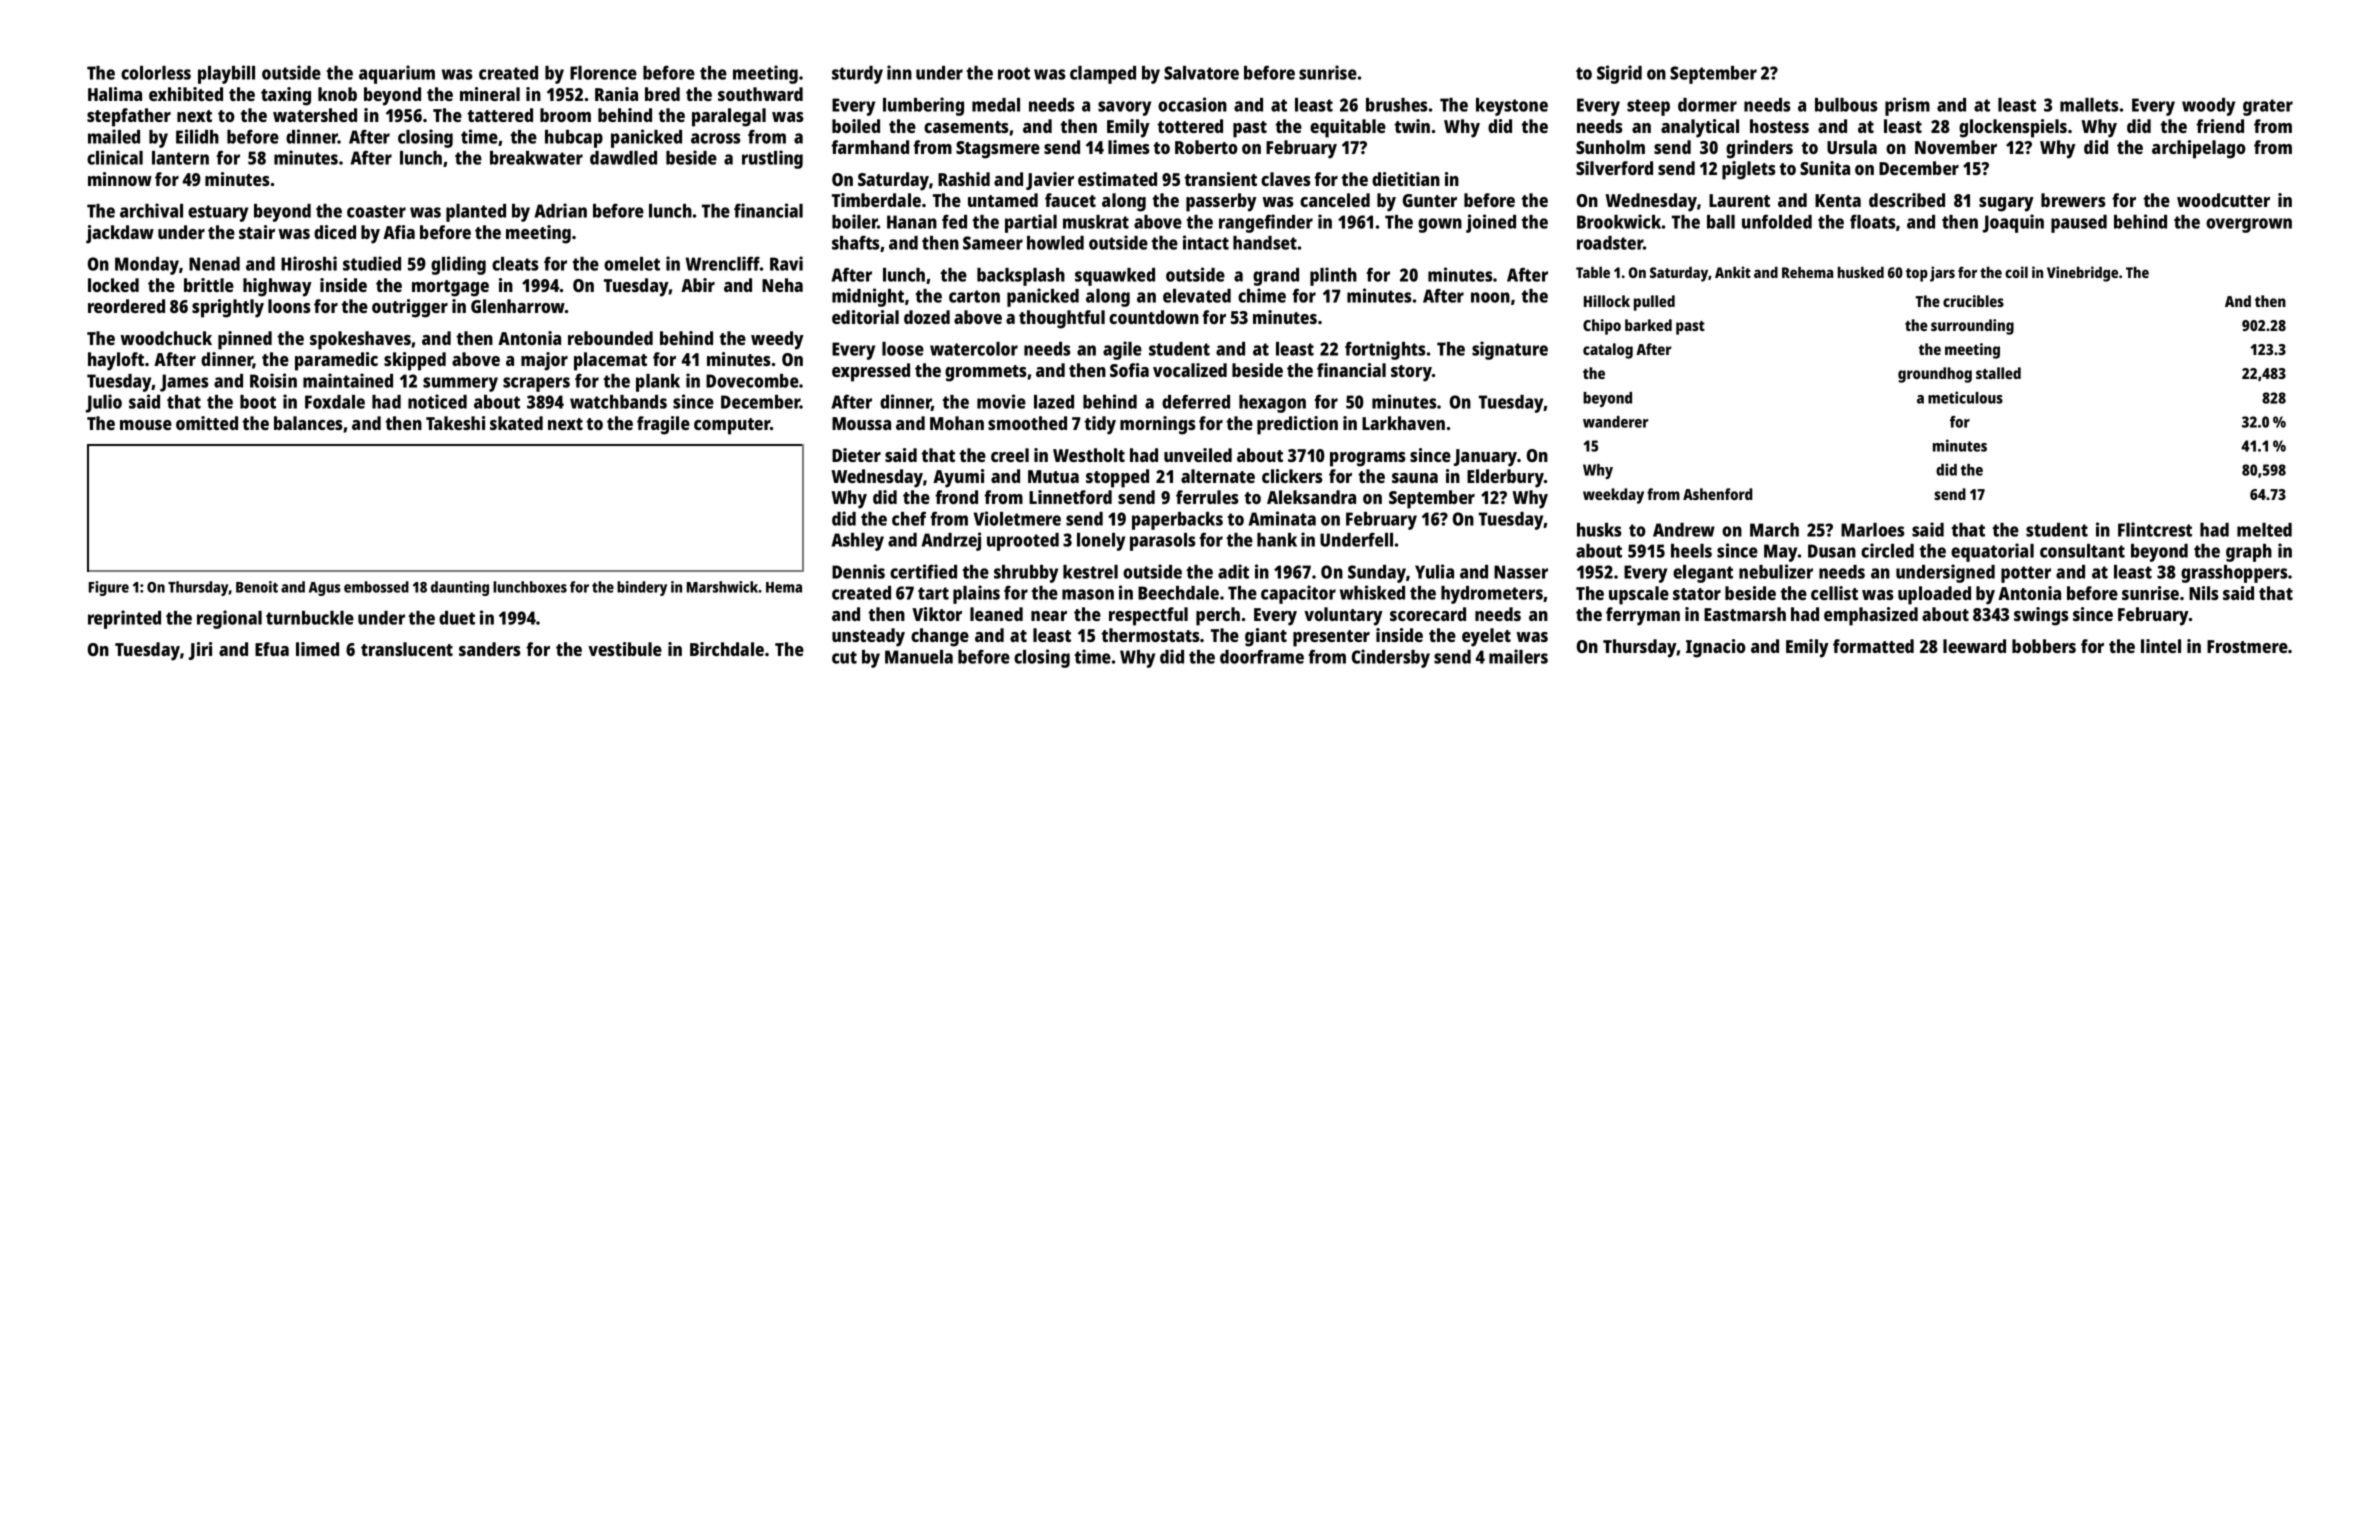  I want to click on squawked, so click(1115, 277).
